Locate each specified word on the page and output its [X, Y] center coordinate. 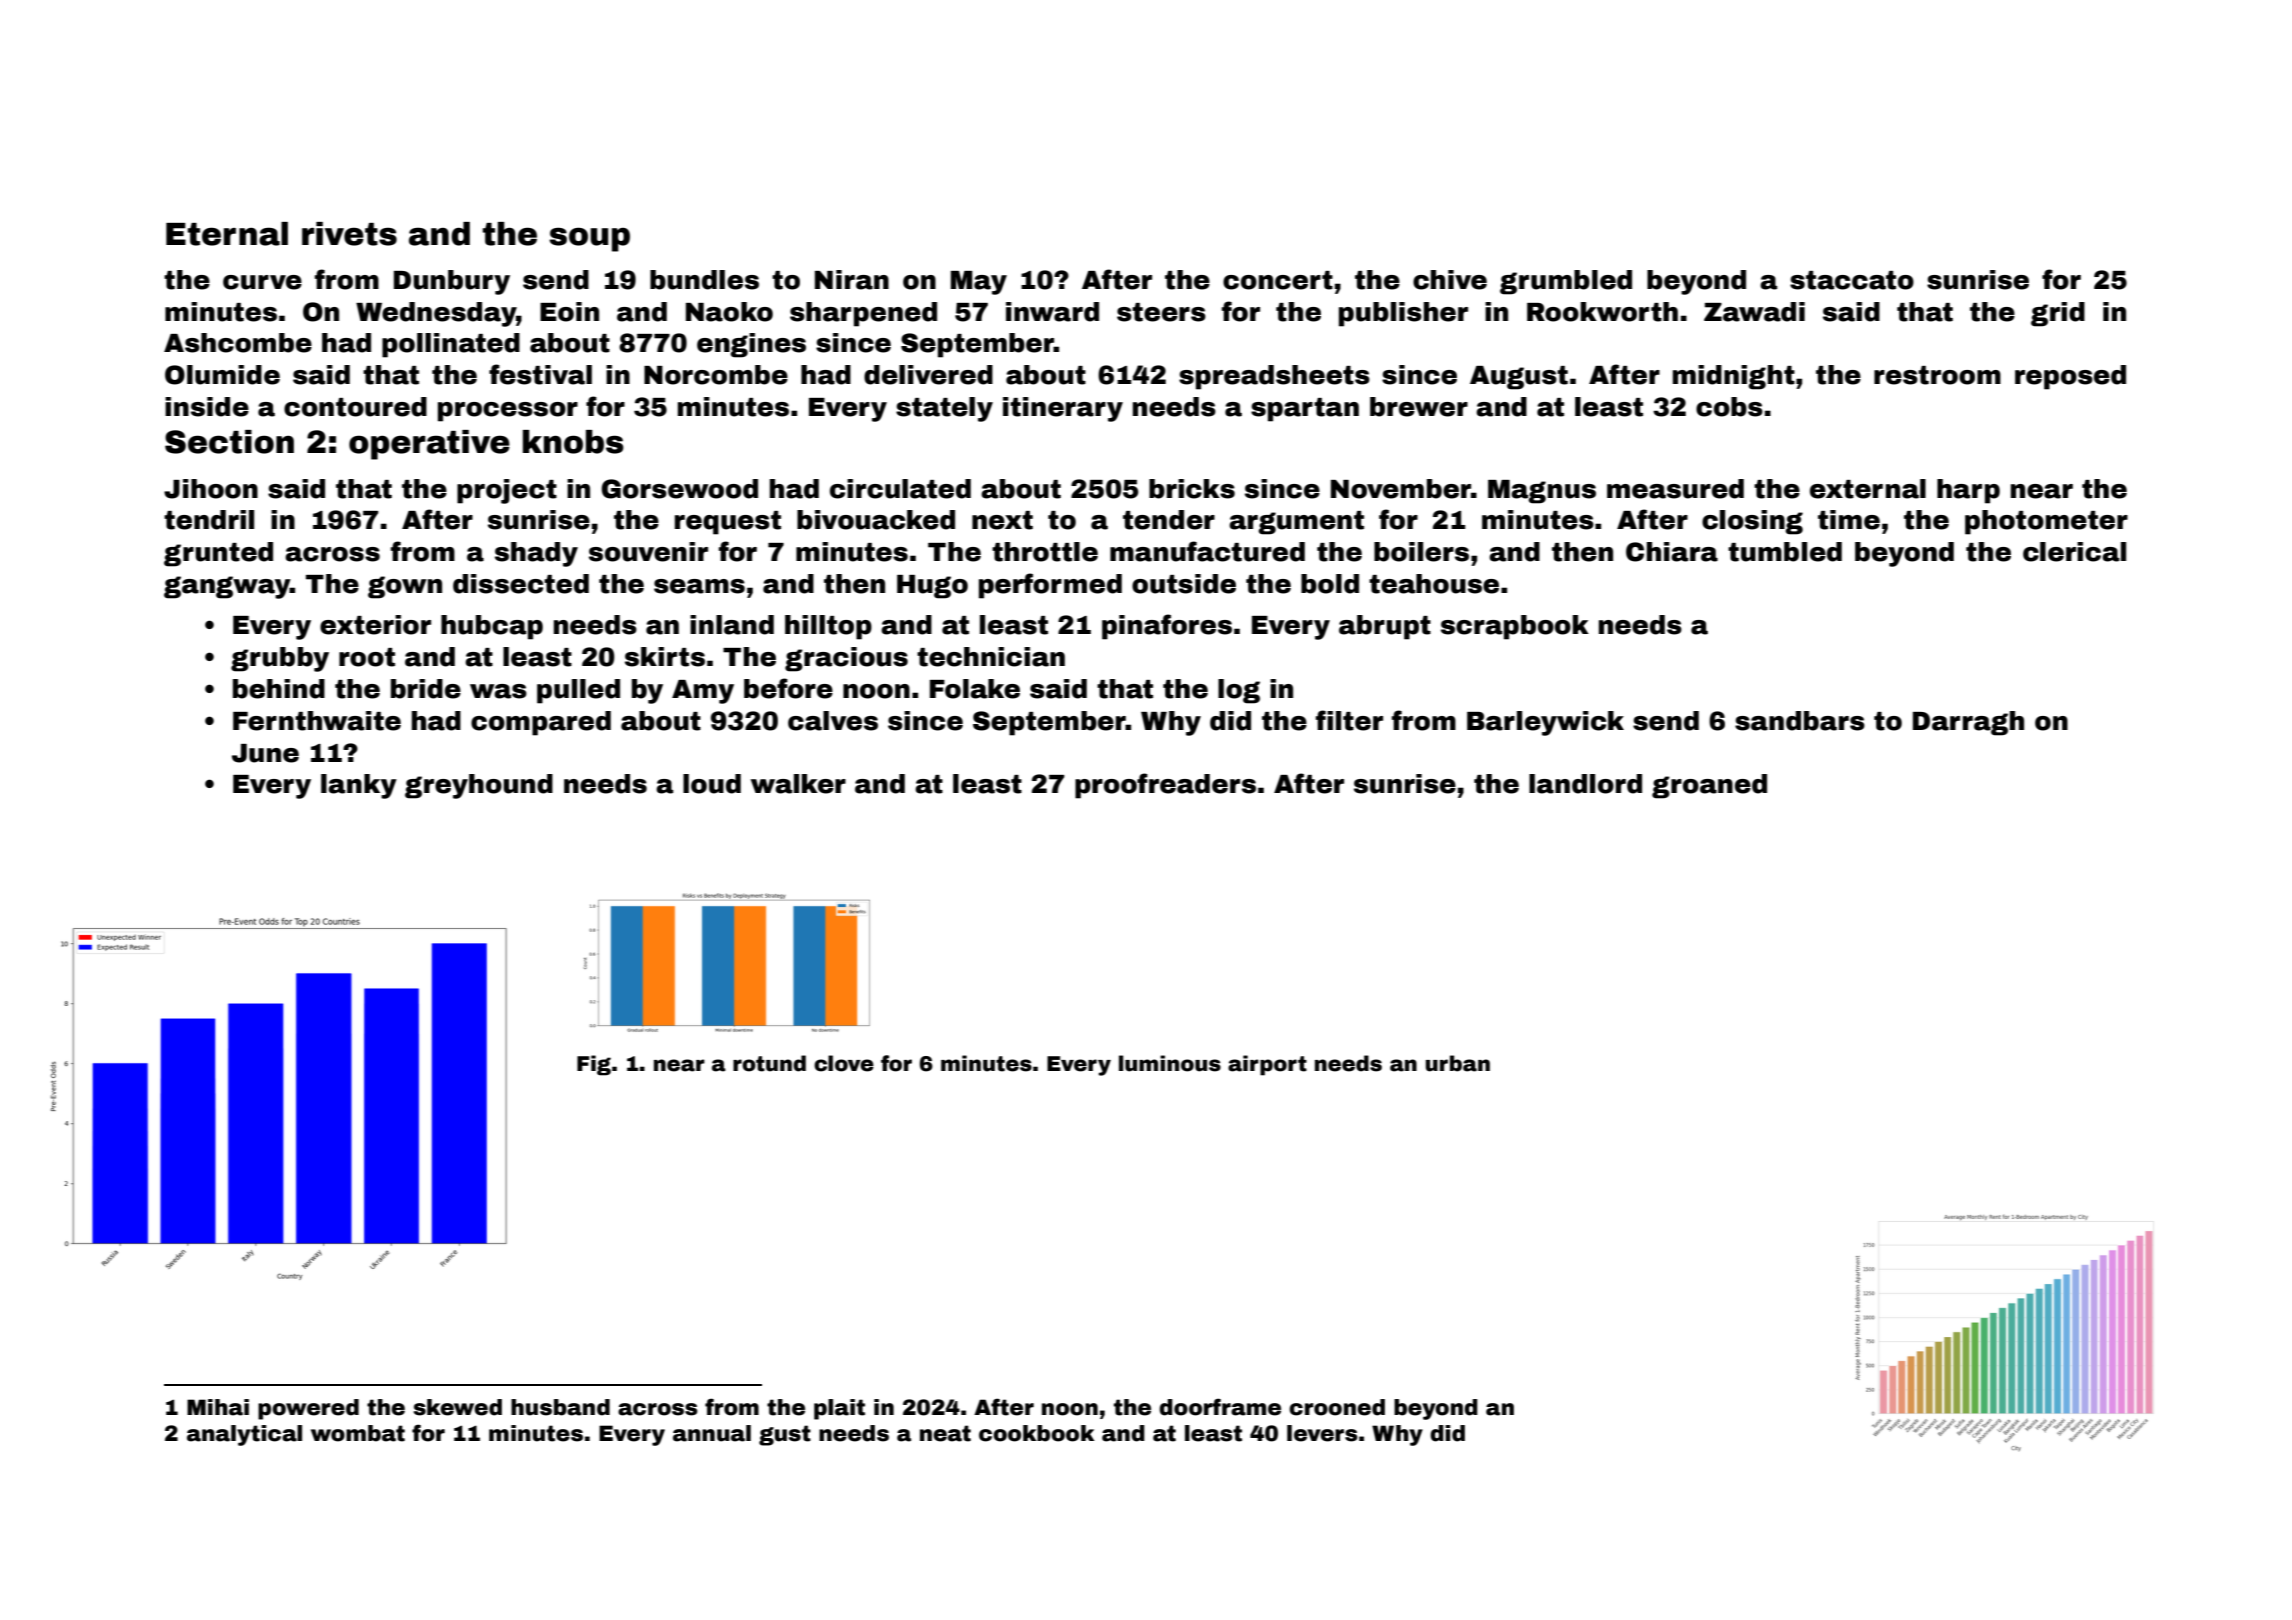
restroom [1937, 375]
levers [1322, 1433]
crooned [1337, 1407]
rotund [769, 1063]
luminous [1170, 1063]
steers [1161, 312]
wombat [358, 1433]
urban [1458, 1063]
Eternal [227, 234]
